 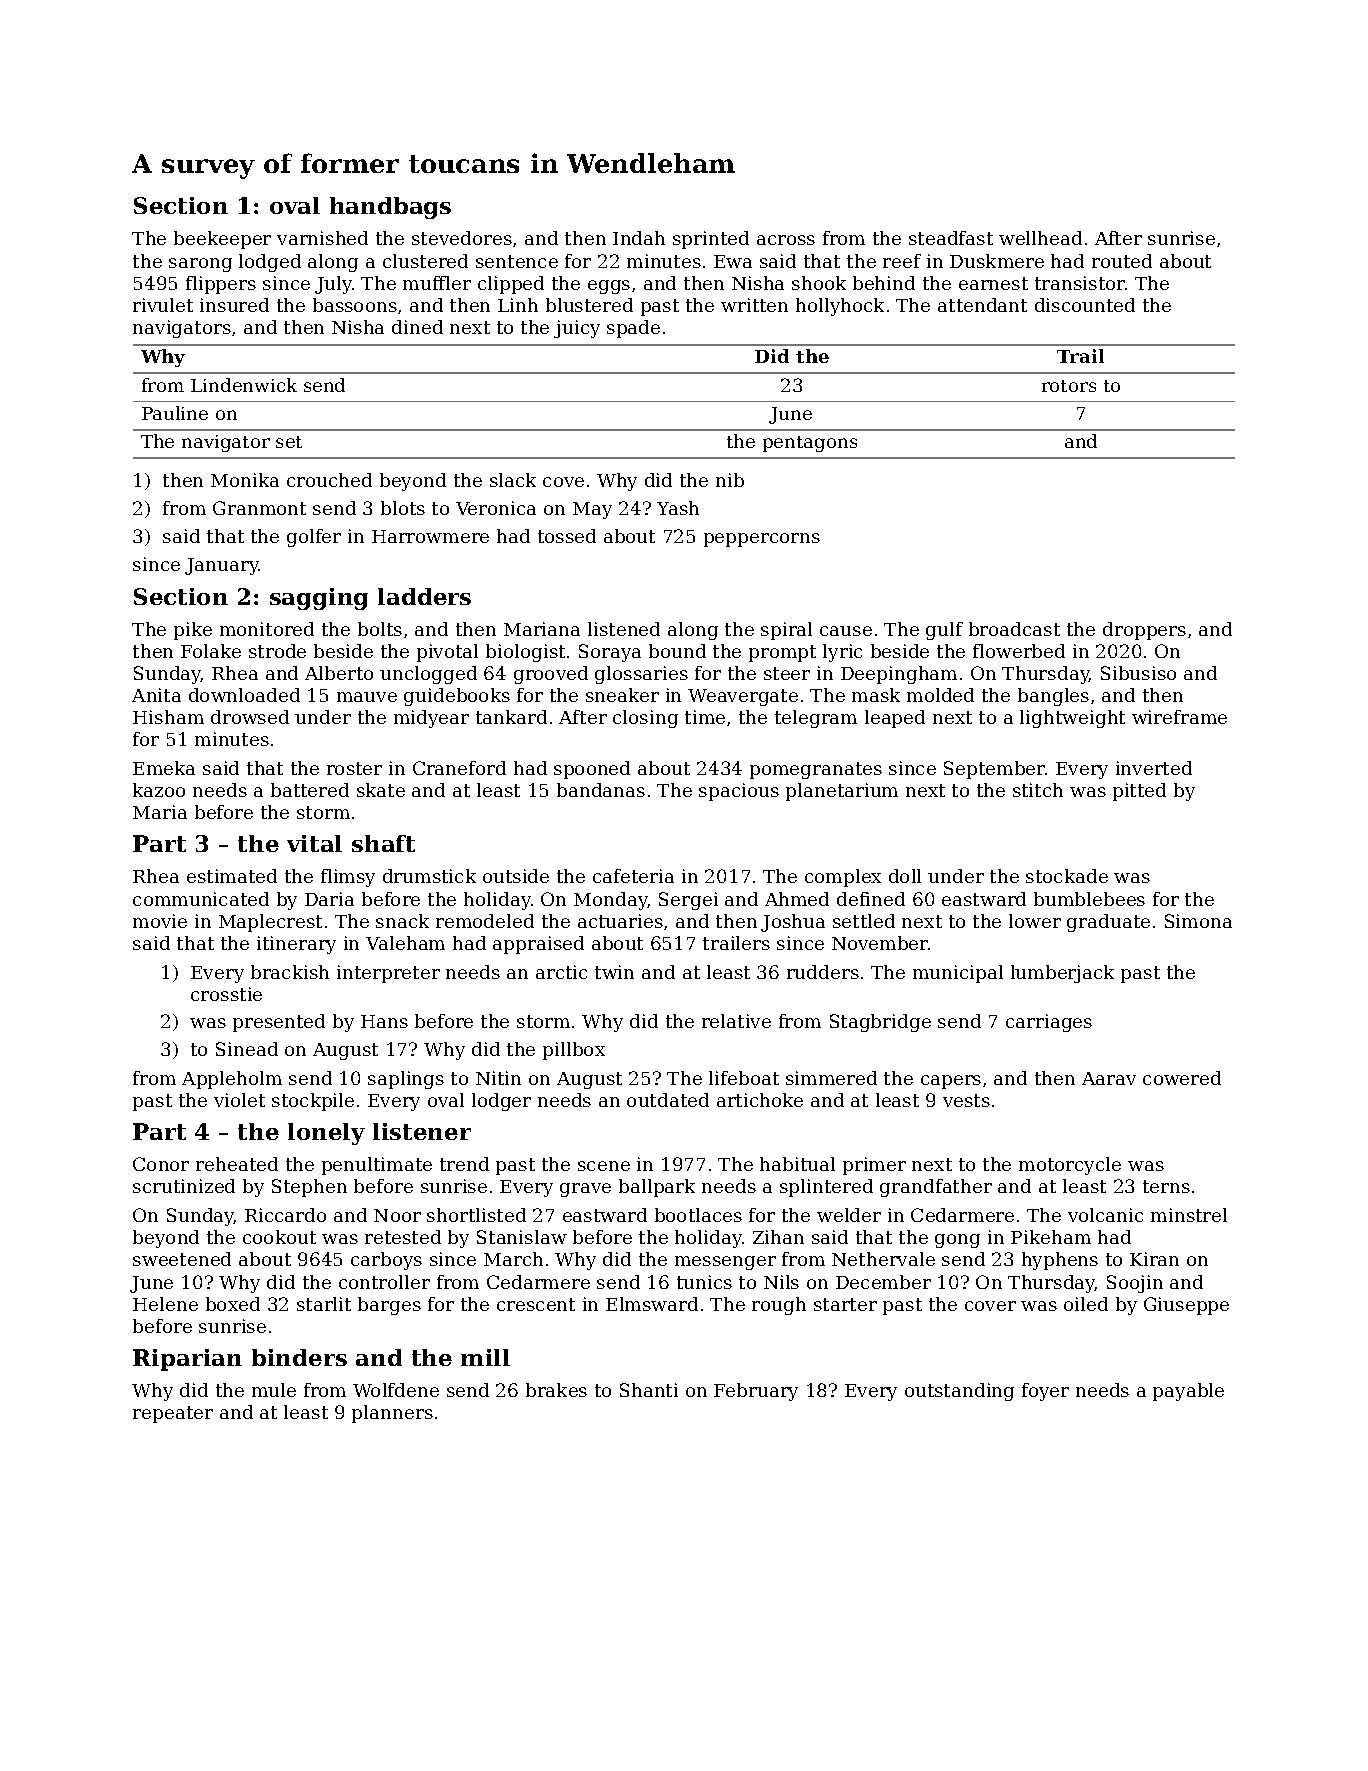 What do you see at coordinates (270, 263) in the screenshot?
I see `lodged` at bounding box center [270, 263].
